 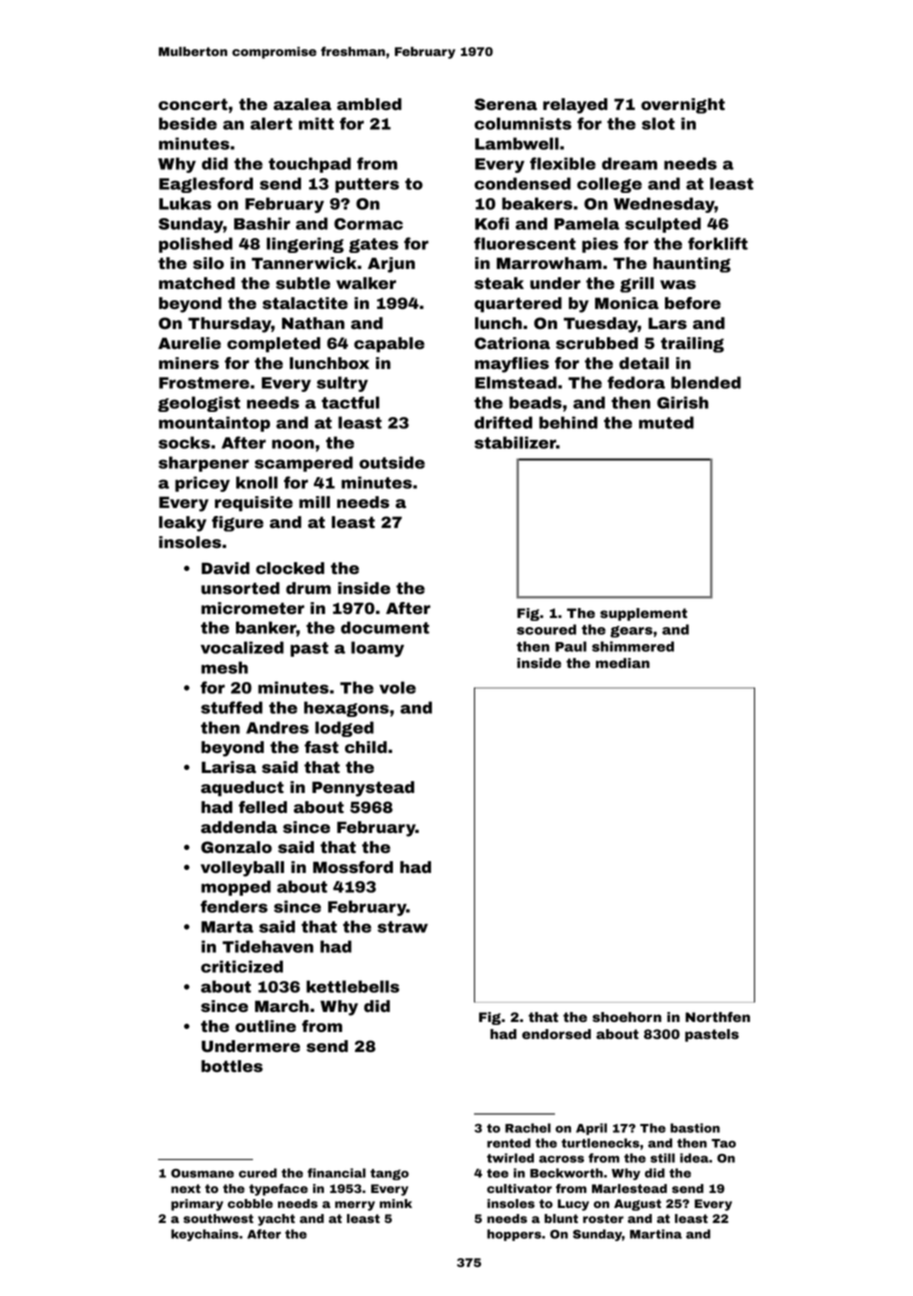 What do you see at coordinates (623, 663) in the document?
I see `median` at bounding box center [623, 663].
